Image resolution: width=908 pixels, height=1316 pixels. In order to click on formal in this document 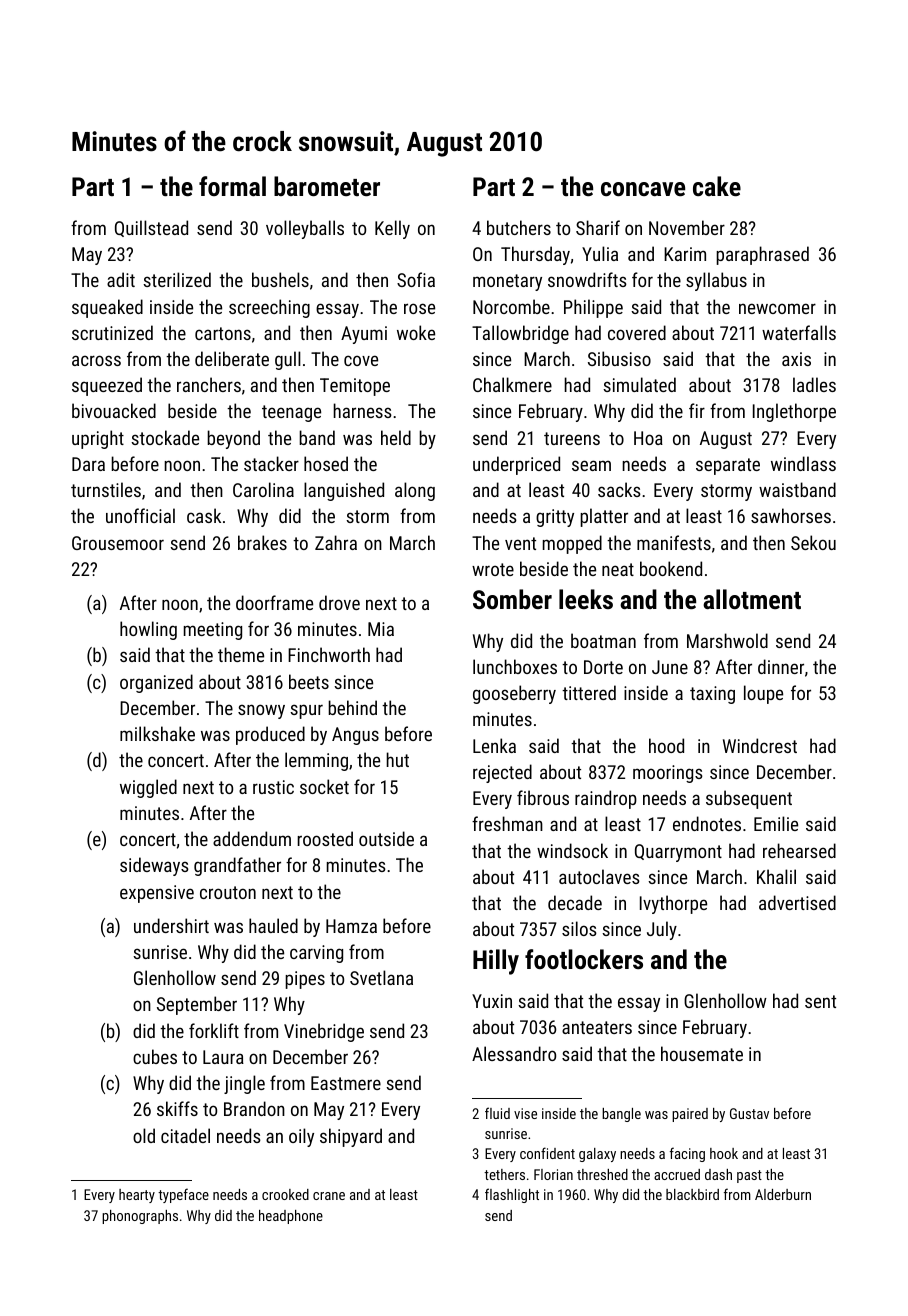, I will do `click(232, 186)`.
